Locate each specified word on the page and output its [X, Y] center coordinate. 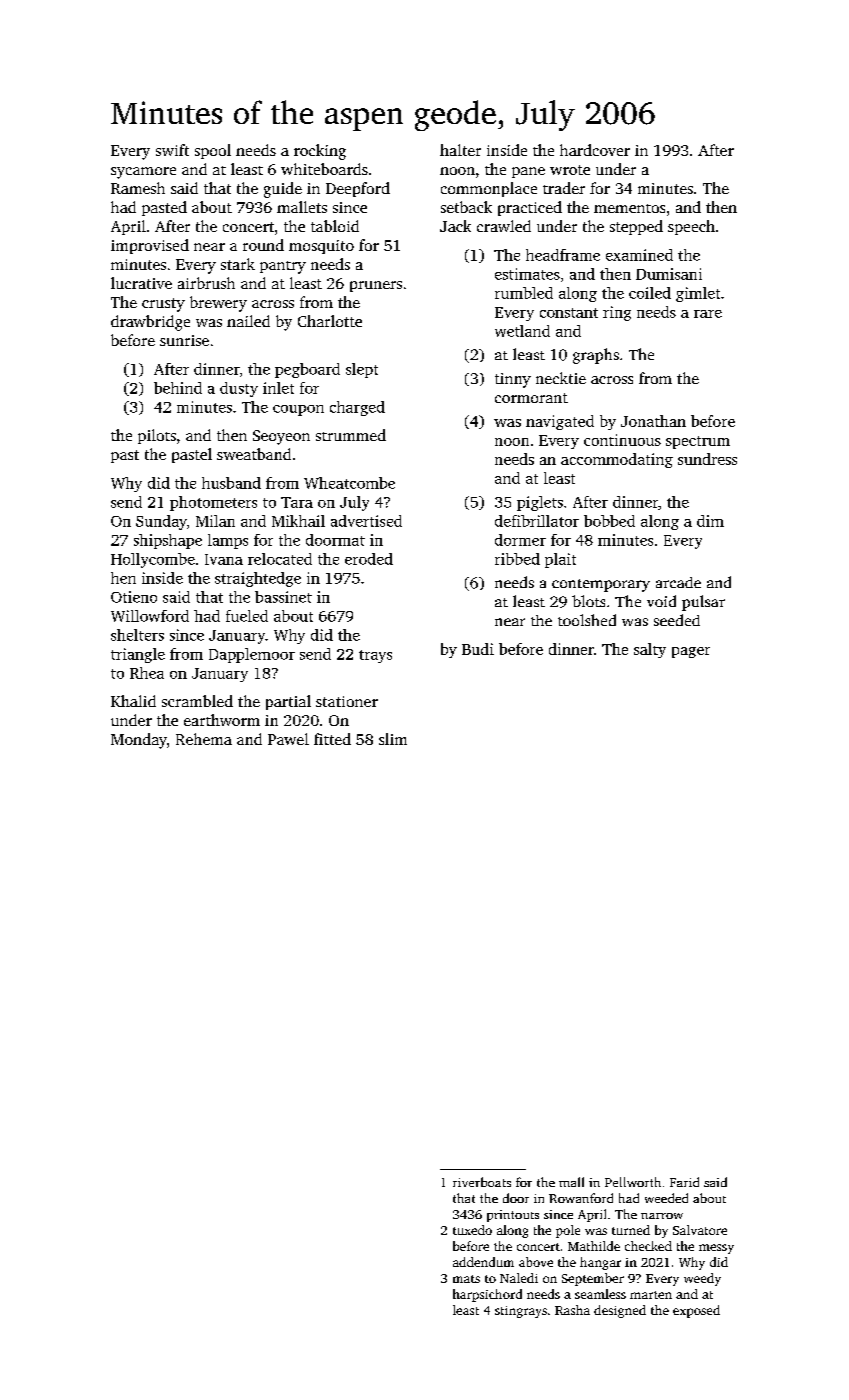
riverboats [482, 1182]
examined [639, 255]
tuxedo [472, 1230]
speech [691, 227]
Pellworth [633, 1182]
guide [283, 190]
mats [466, 1279]
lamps [228, 541]
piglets [540, 503]
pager [691, 652]
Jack [455, 226]
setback [466, 207]
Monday [139, 741]
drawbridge [150, 323]
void [661, 601]
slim [393, 739]
